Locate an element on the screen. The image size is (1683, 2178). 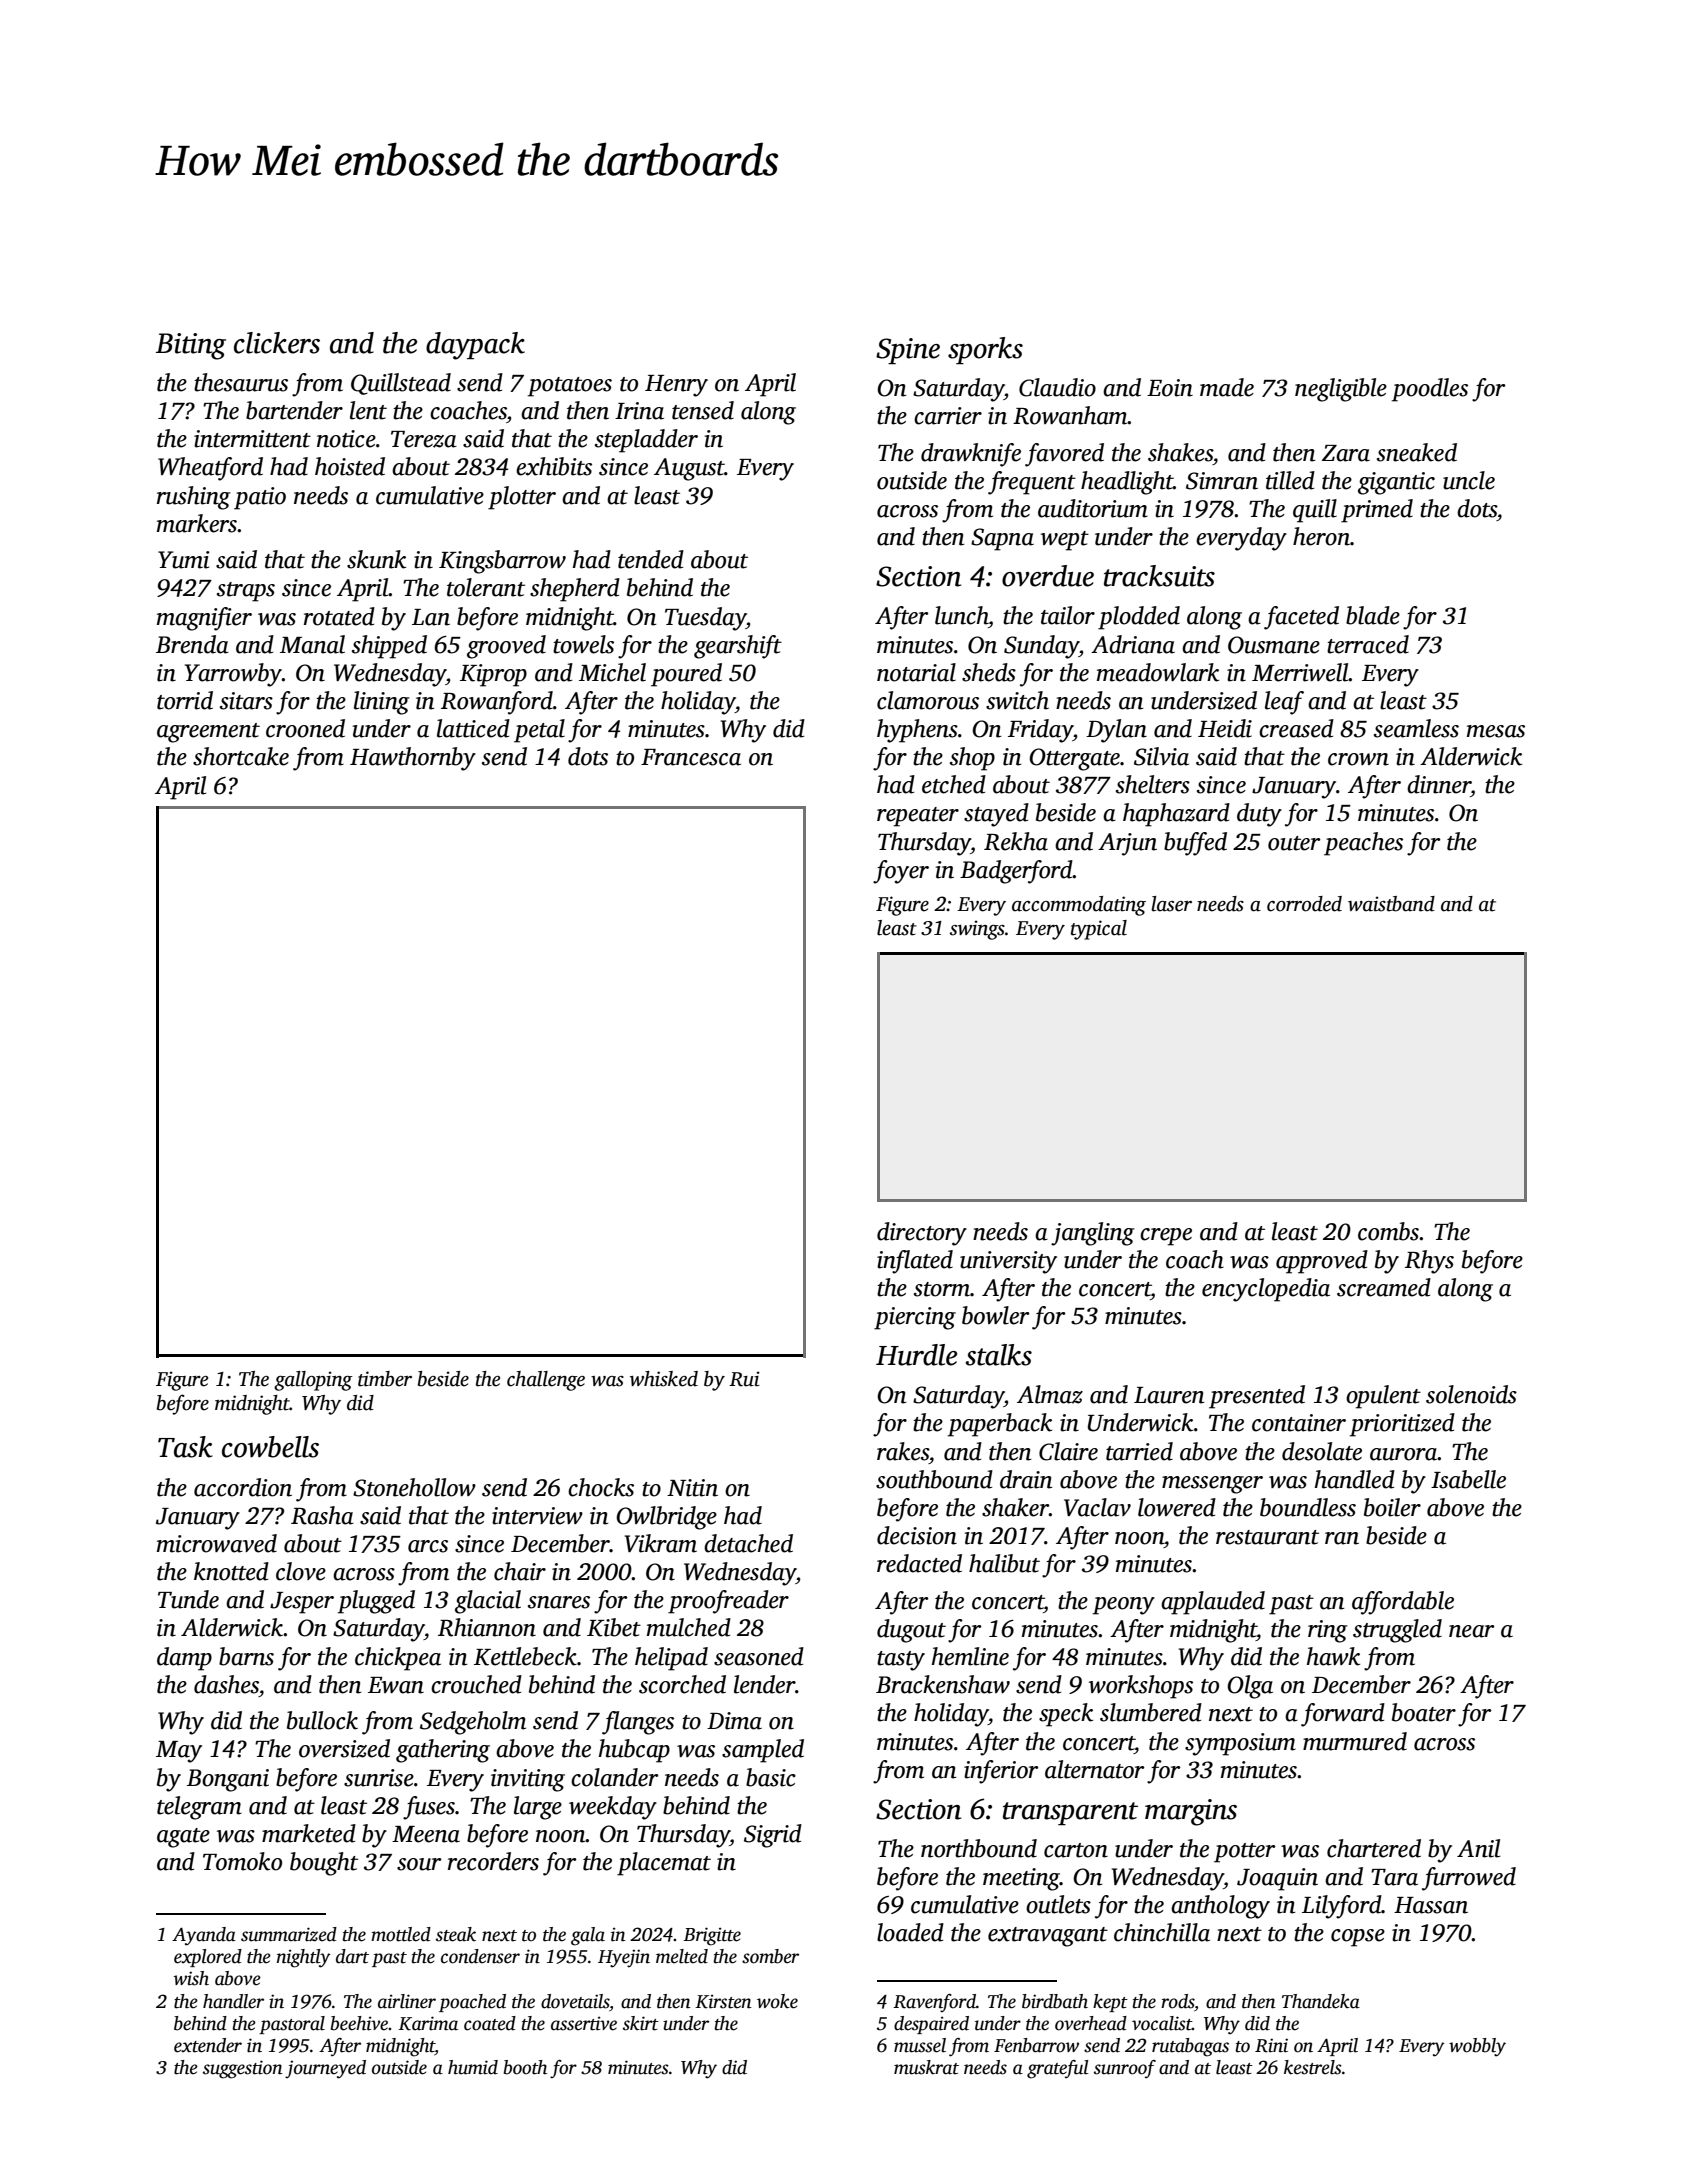
inflated is located at coordinates (915, 1262).
